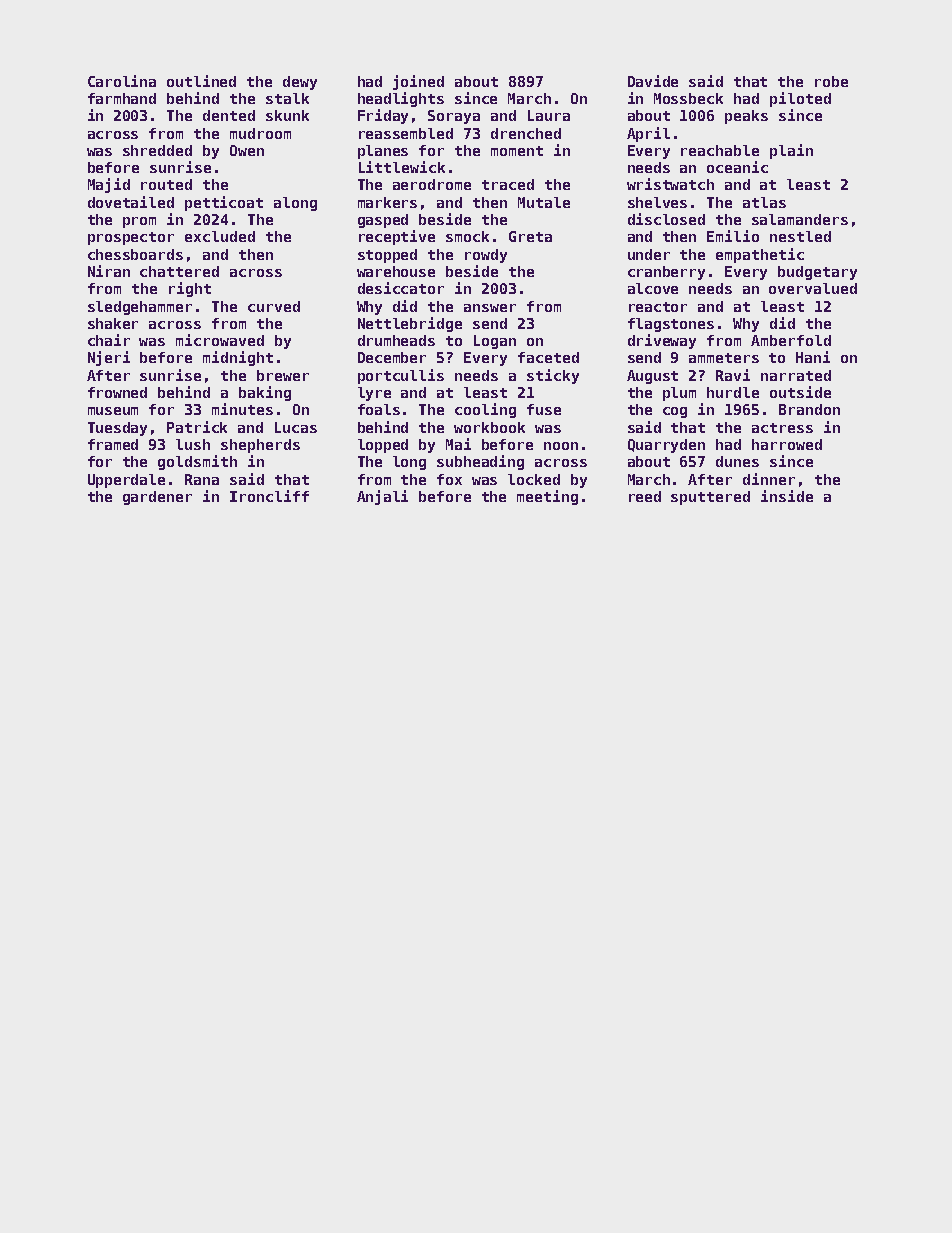  Describe the element at coordinates (800, 236) in the screenshot. I see `nestled` at that location.
